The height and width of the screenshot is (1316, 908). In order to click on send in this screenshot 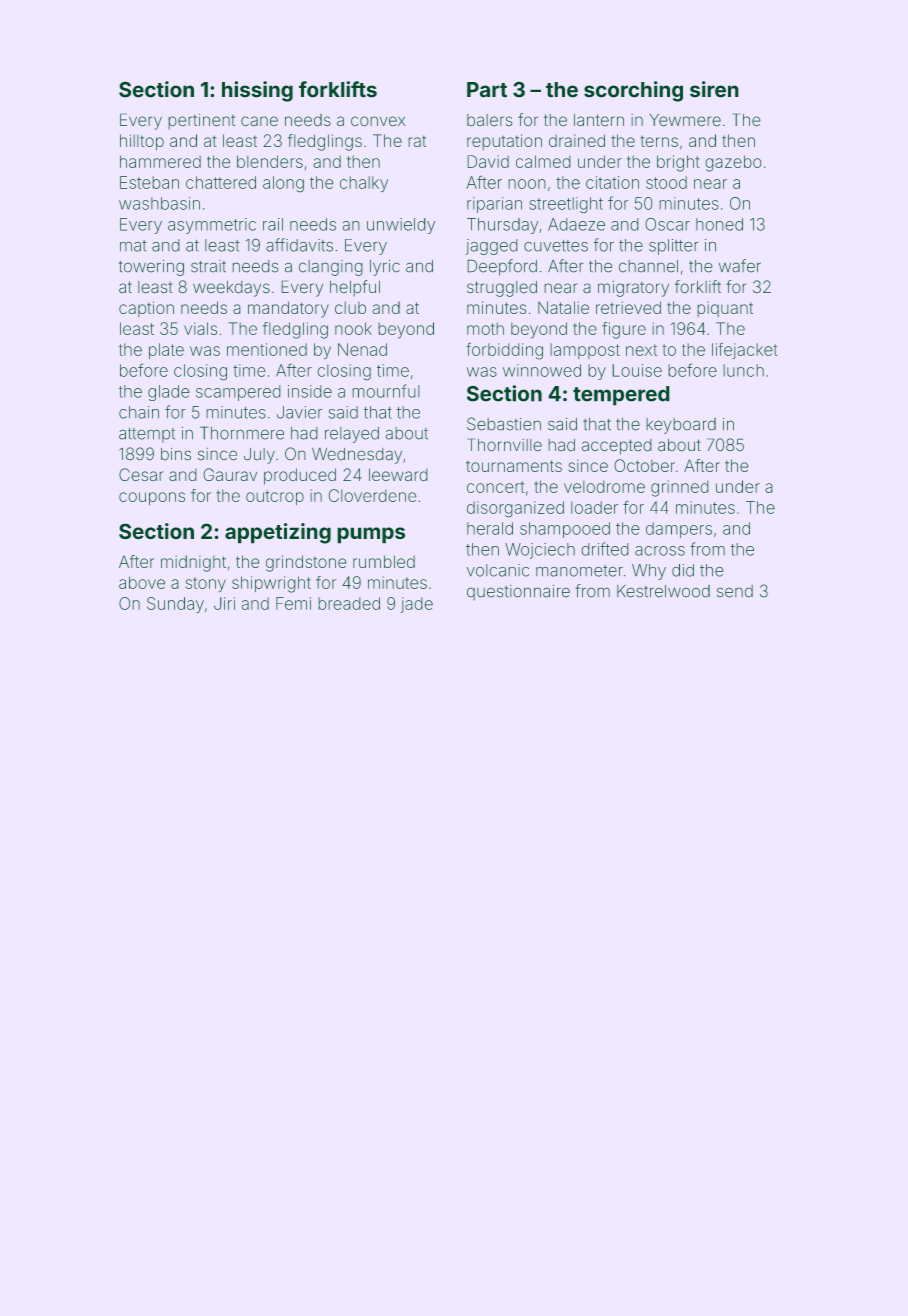, I will do `click(735, 591)`.
